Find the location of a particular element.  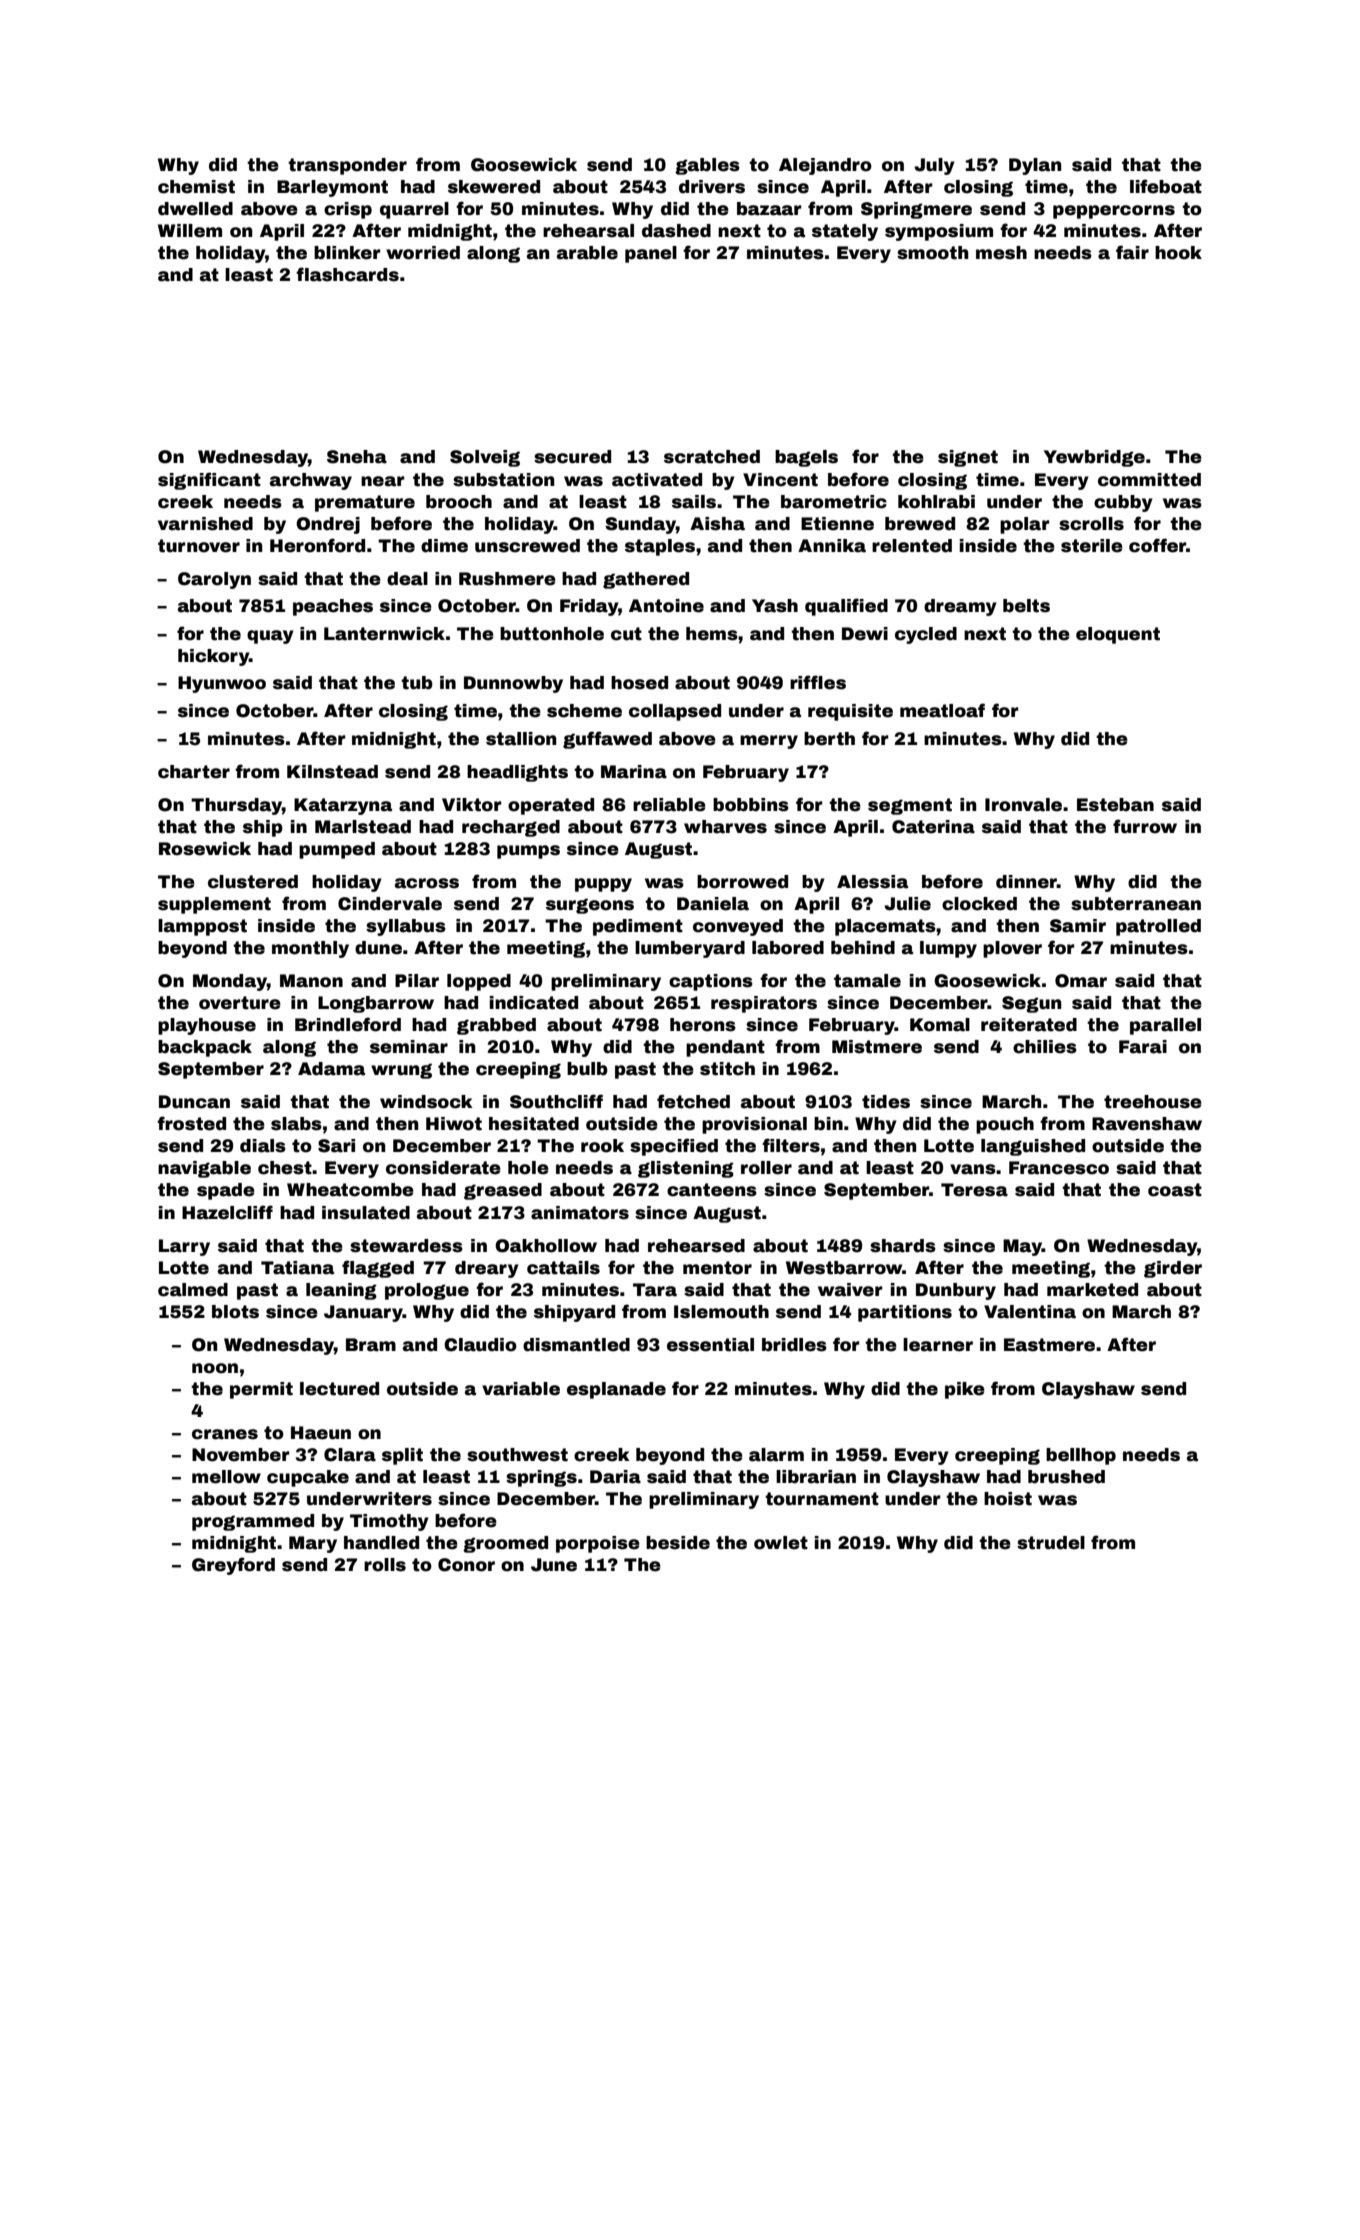

Greyford is located at coordinates (233, 1566).
